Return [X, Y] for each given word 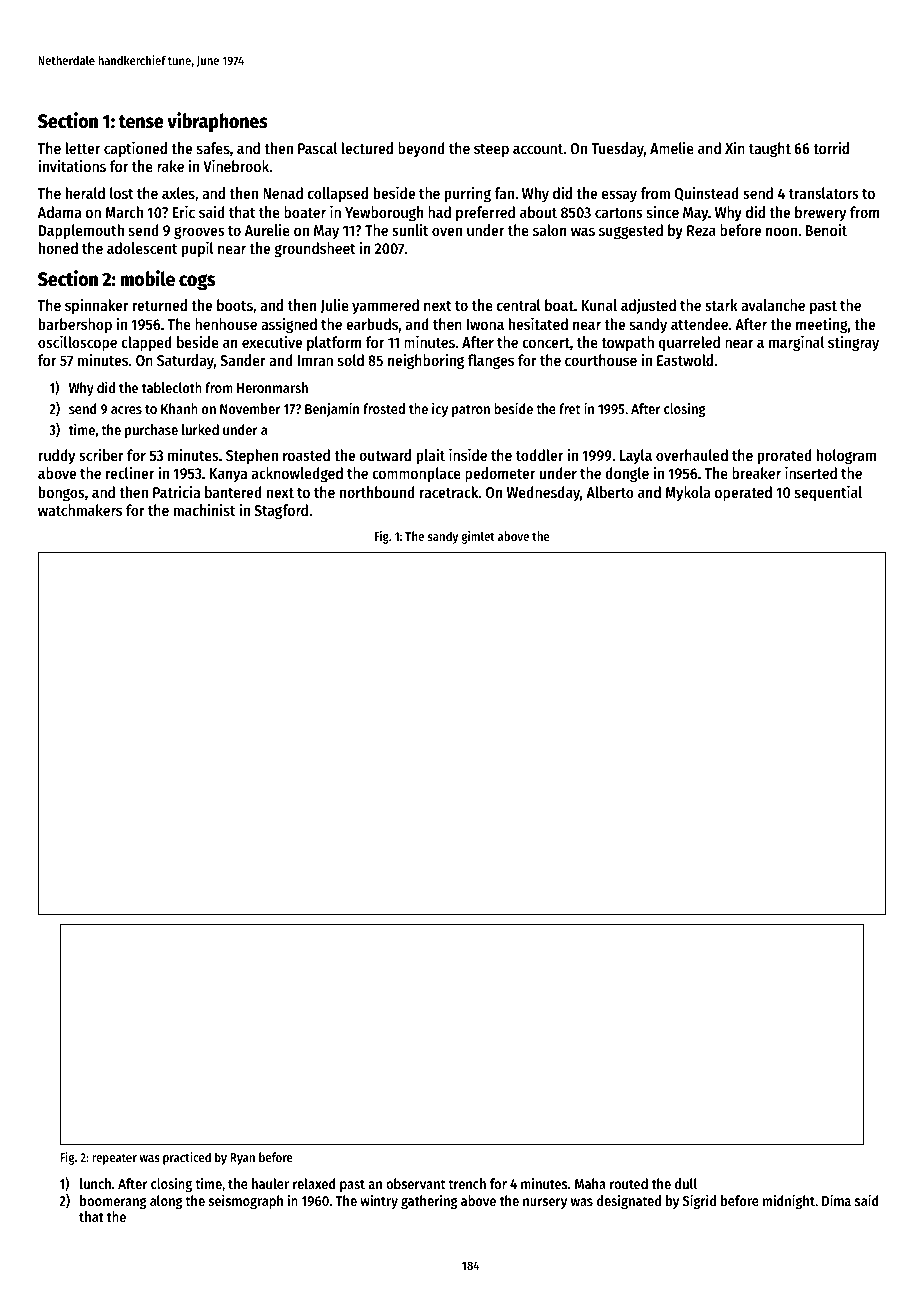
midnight [789, 1201]
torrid [831, 147]
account [538, 149]
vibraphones [217, 122]
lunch [95, 1183]
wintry [379, 1201]
